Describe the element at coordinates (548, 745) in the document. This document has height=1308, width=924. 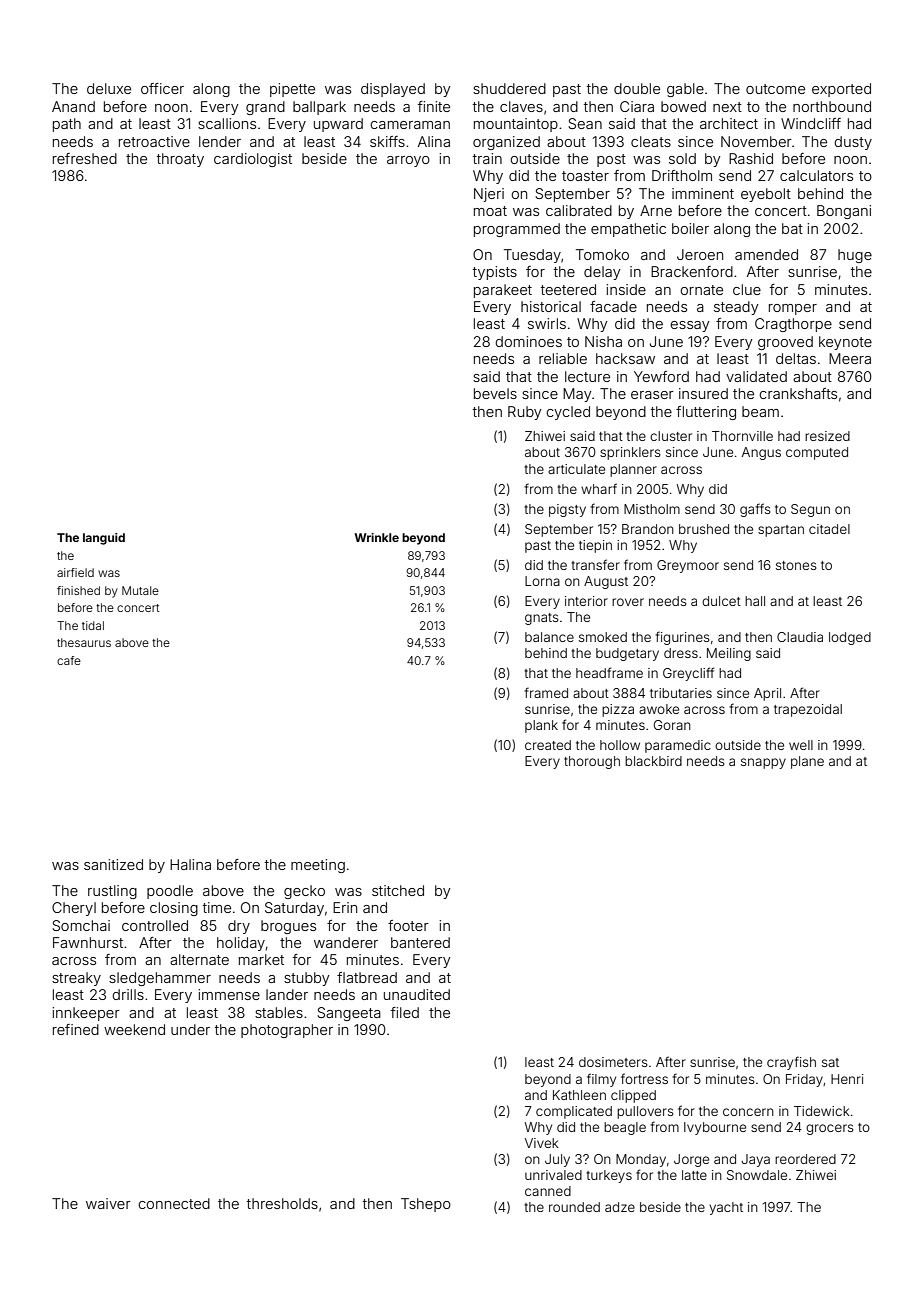
I see `created` at that location.
